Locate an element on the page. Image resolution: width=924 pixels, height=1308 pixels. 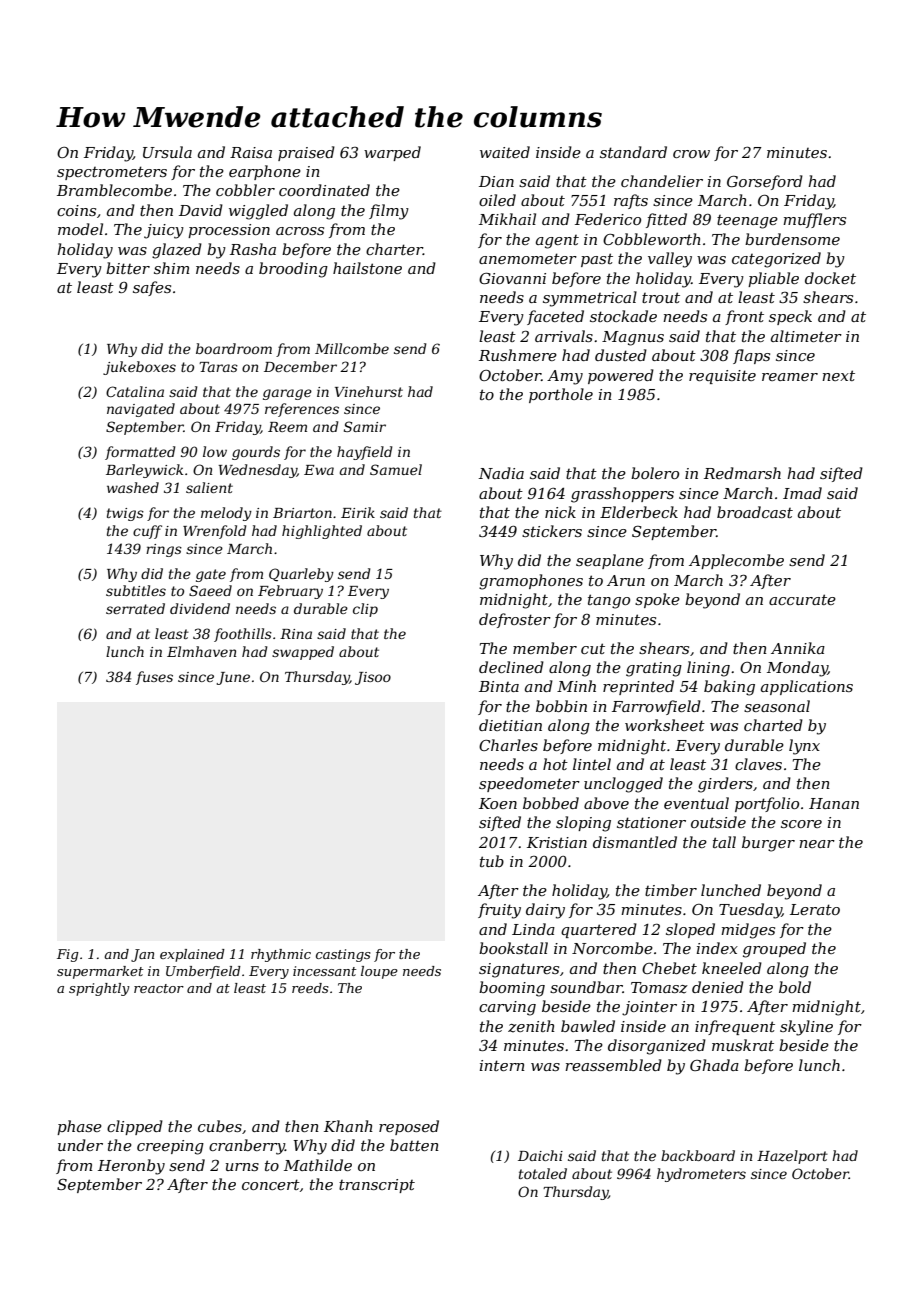
Redmarsh is located at coordinates (742, 473).
